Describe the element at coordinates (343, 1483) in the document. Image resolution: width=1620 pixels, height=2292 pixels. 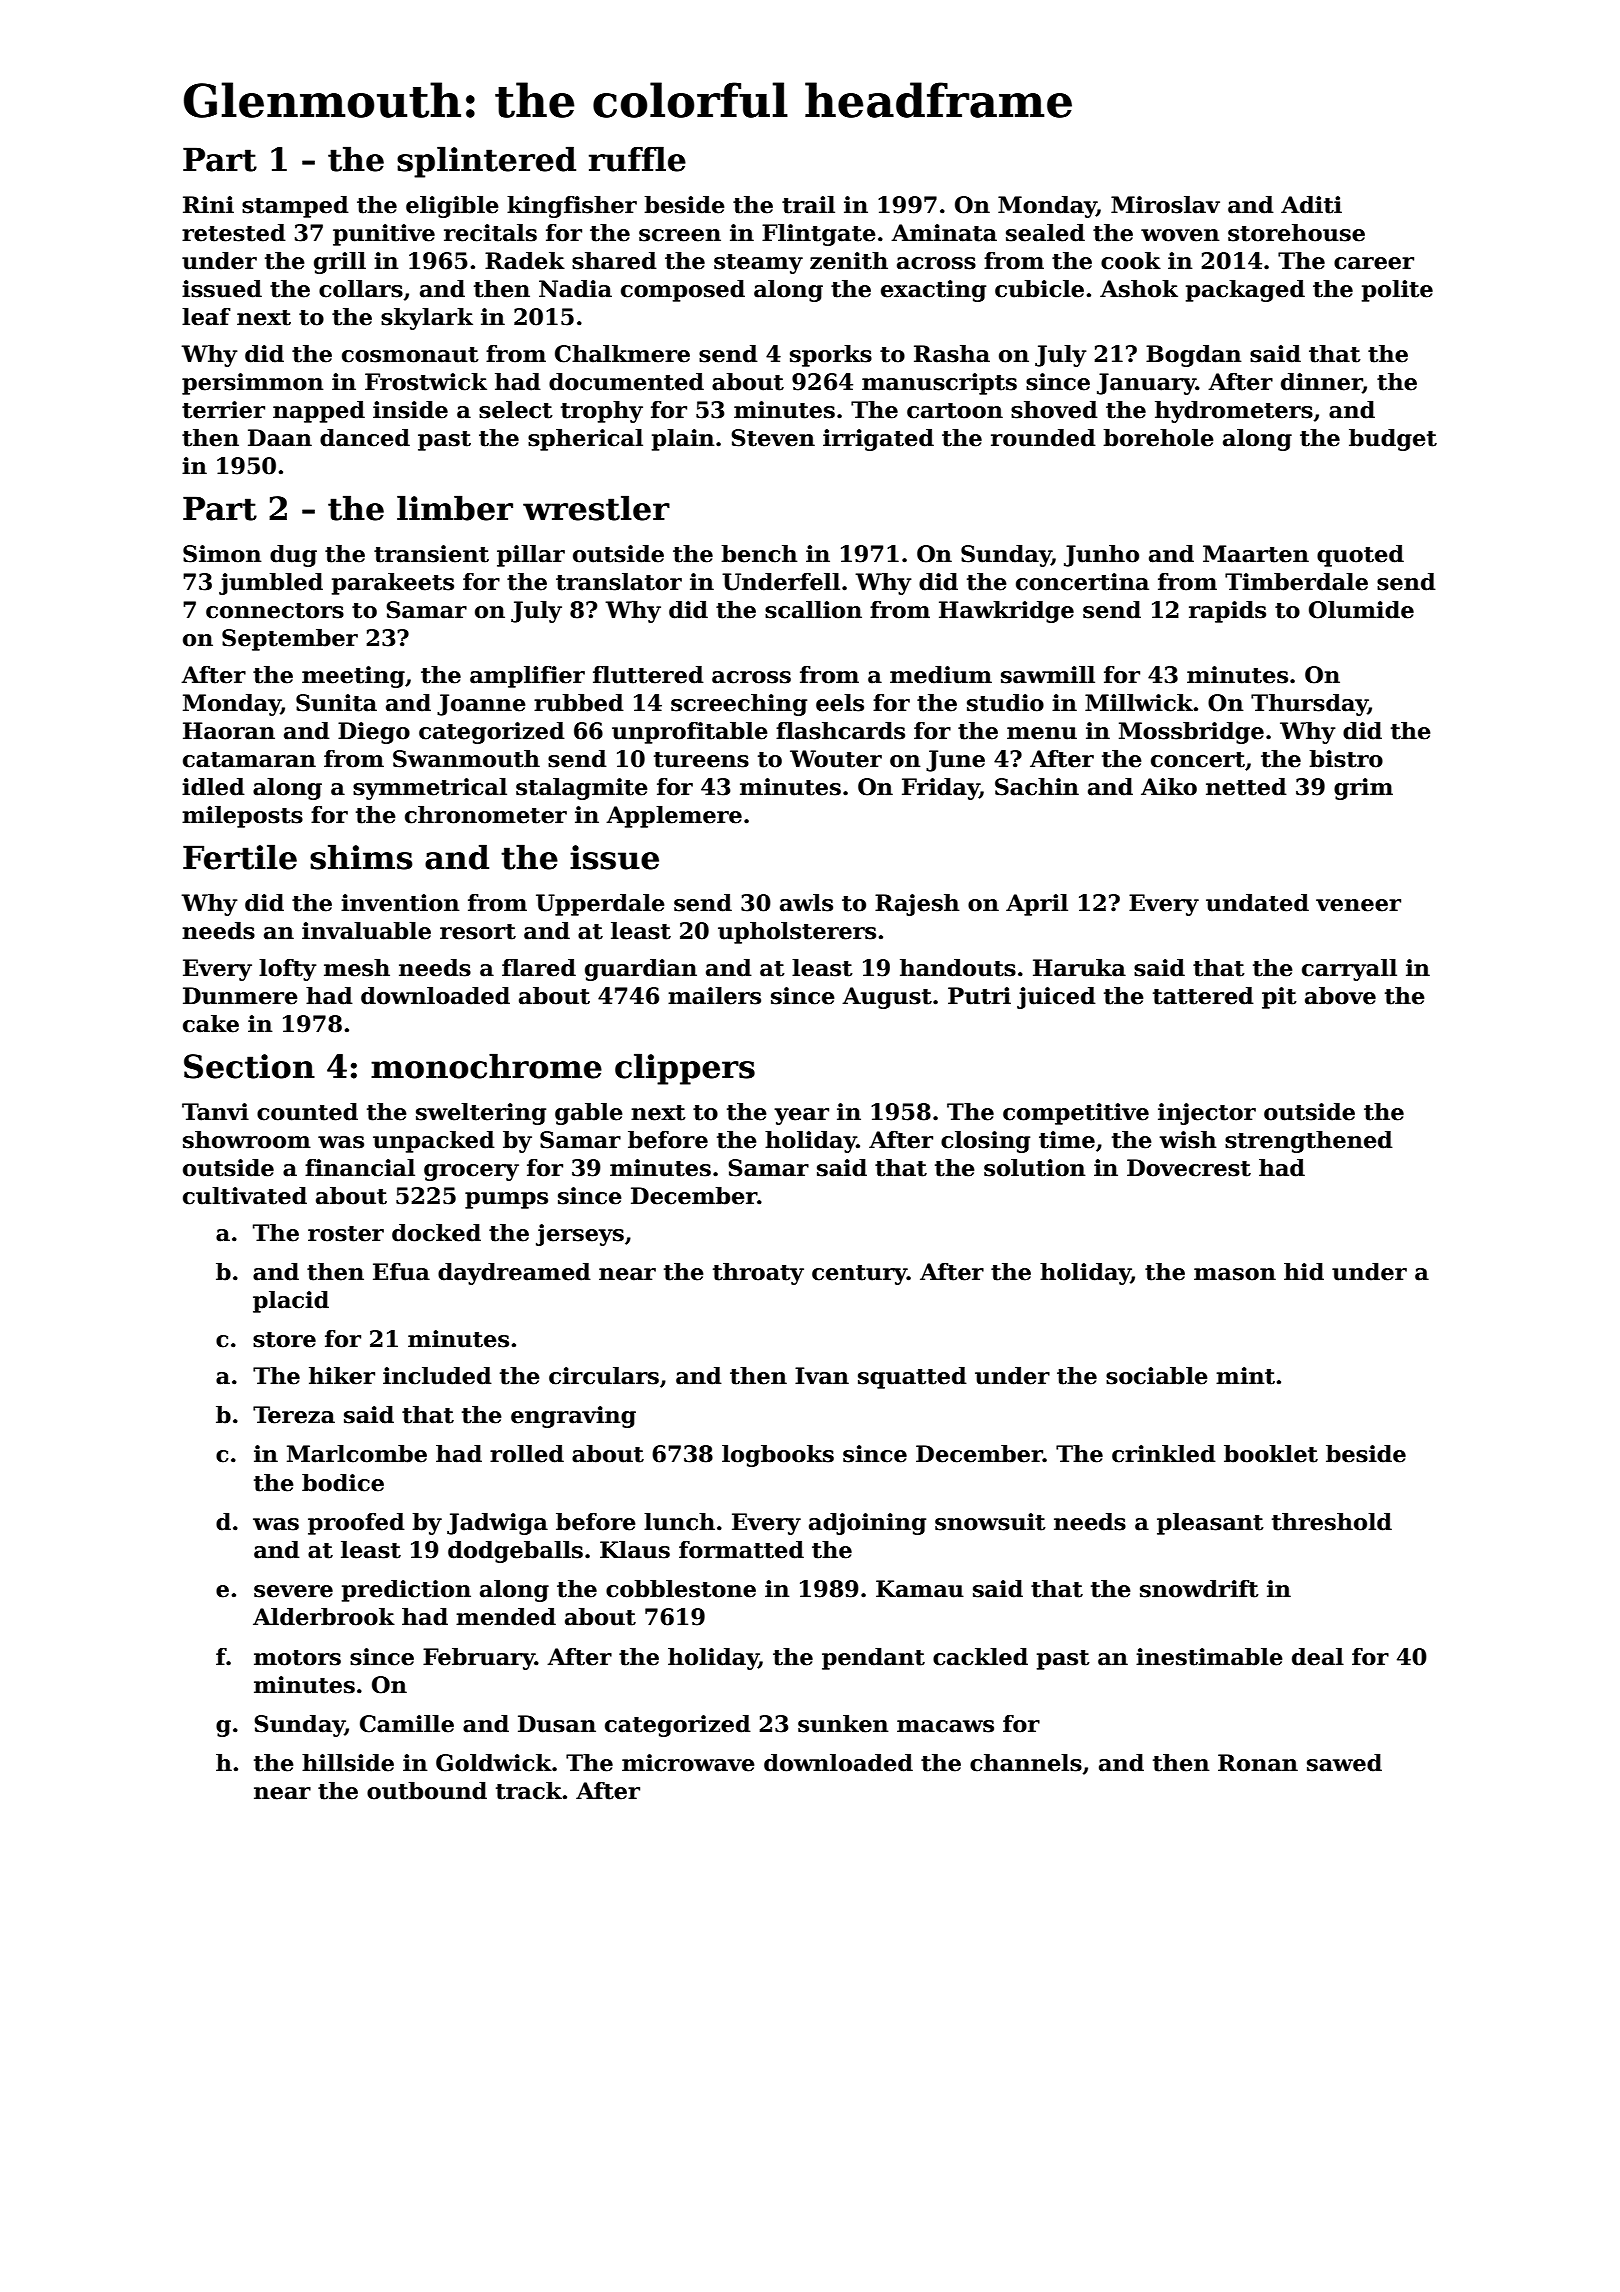
I see `bodice` at that location.
